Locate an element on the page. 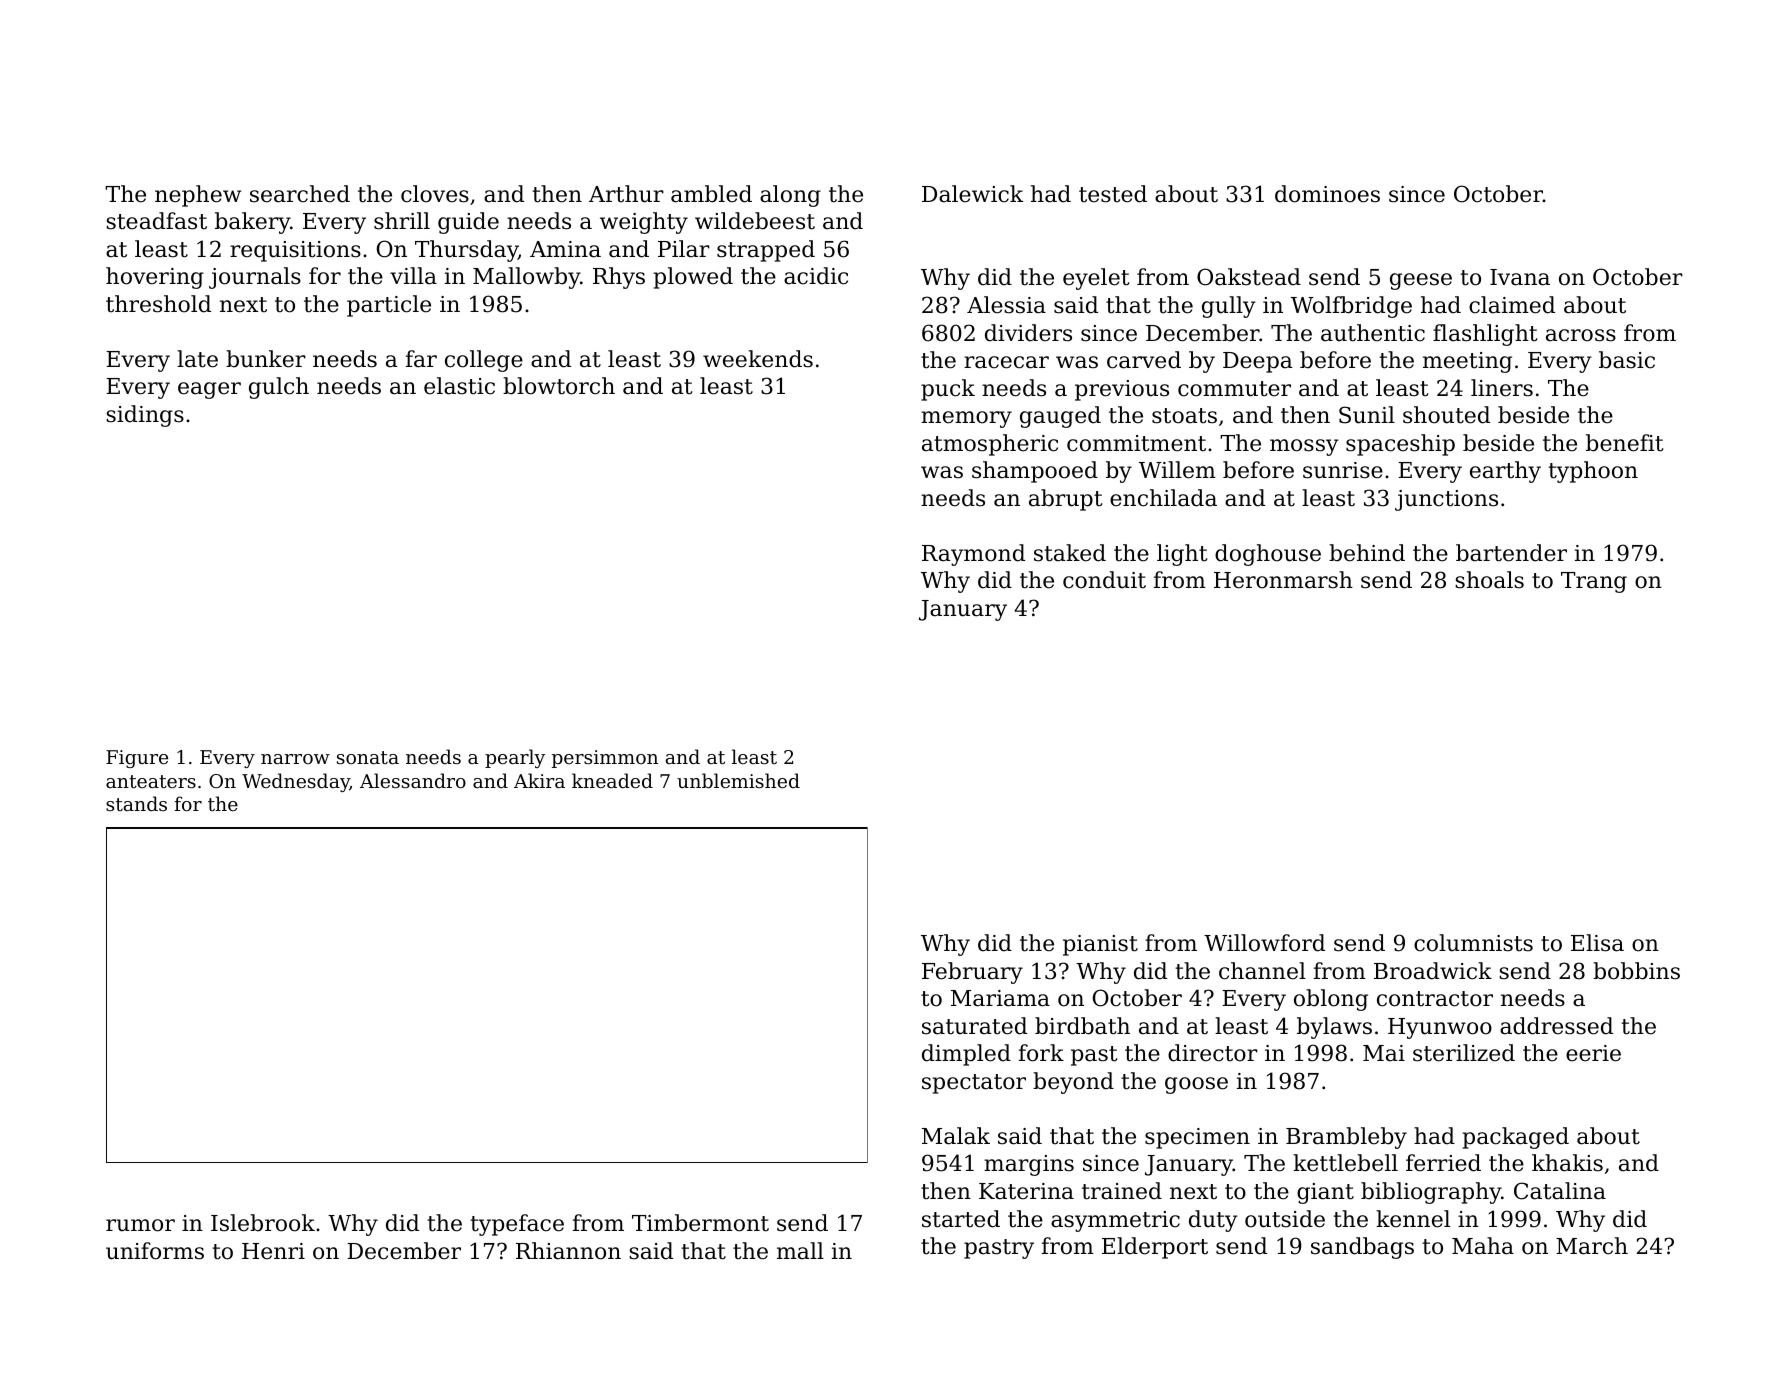 The width and height of the document is (1789, 1383). Raymond is located at coordinates (973, 555).
